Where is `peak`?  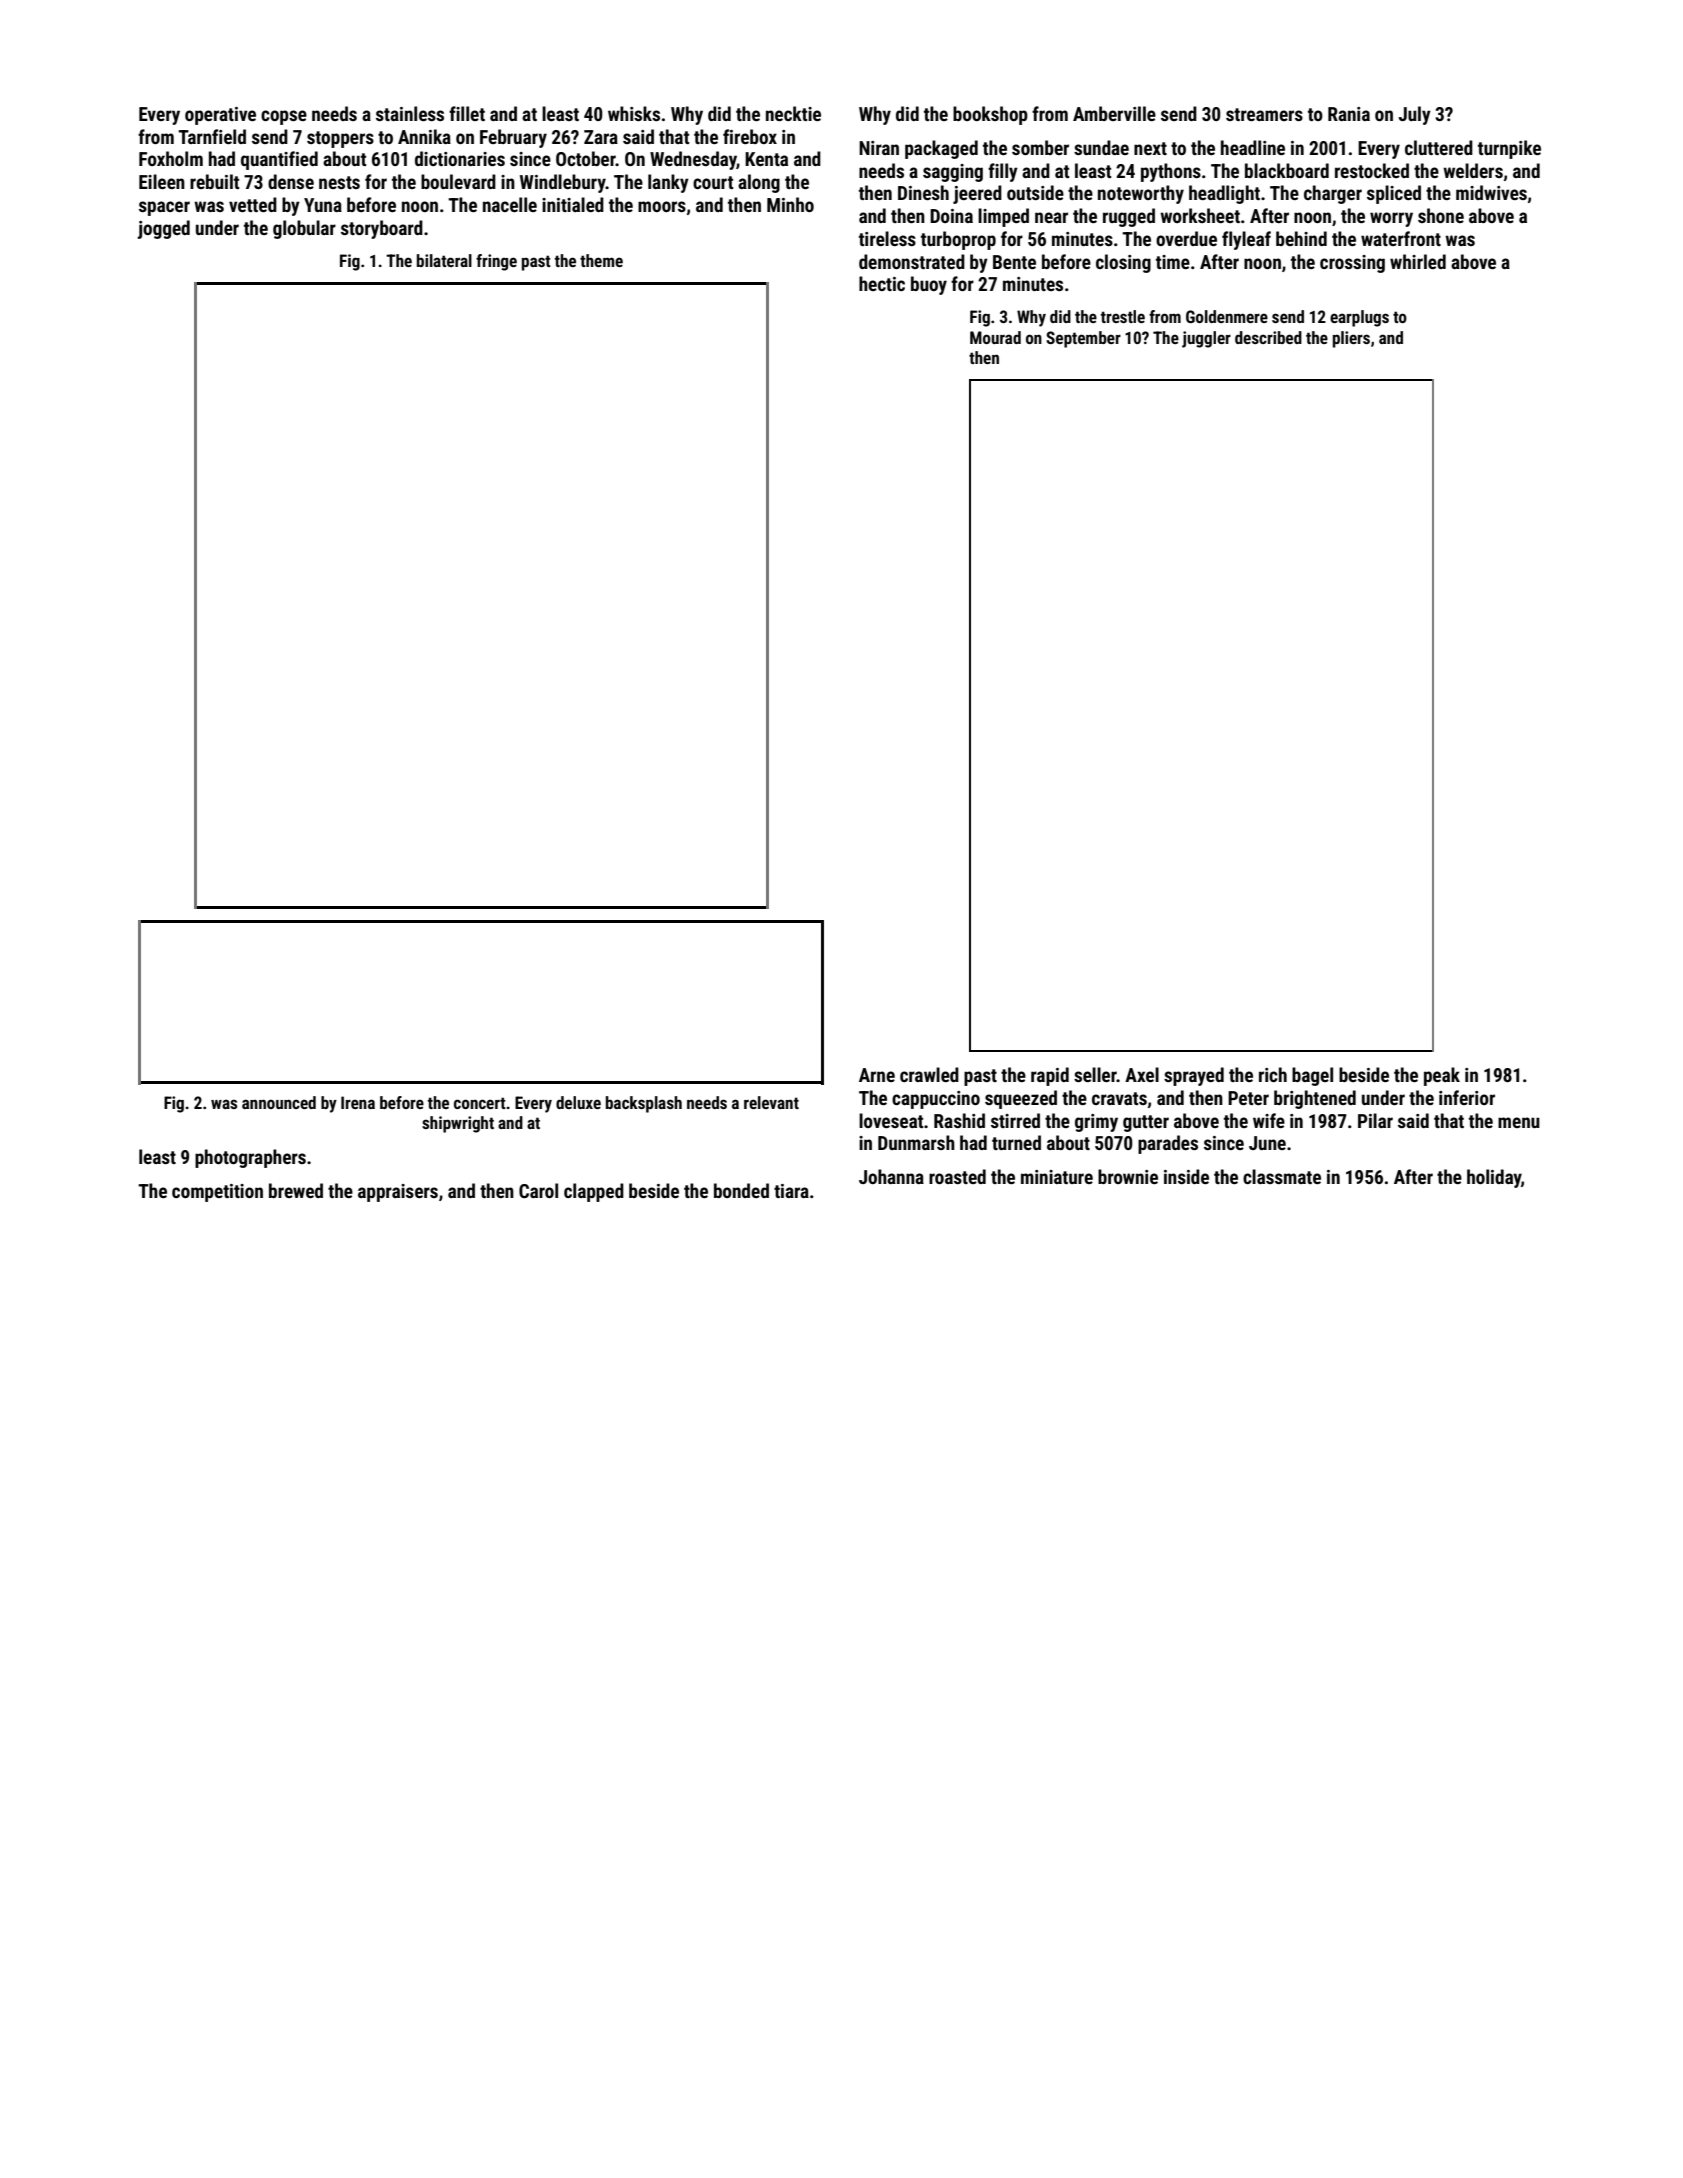 peak is located at coordinates (1442, 1076).
